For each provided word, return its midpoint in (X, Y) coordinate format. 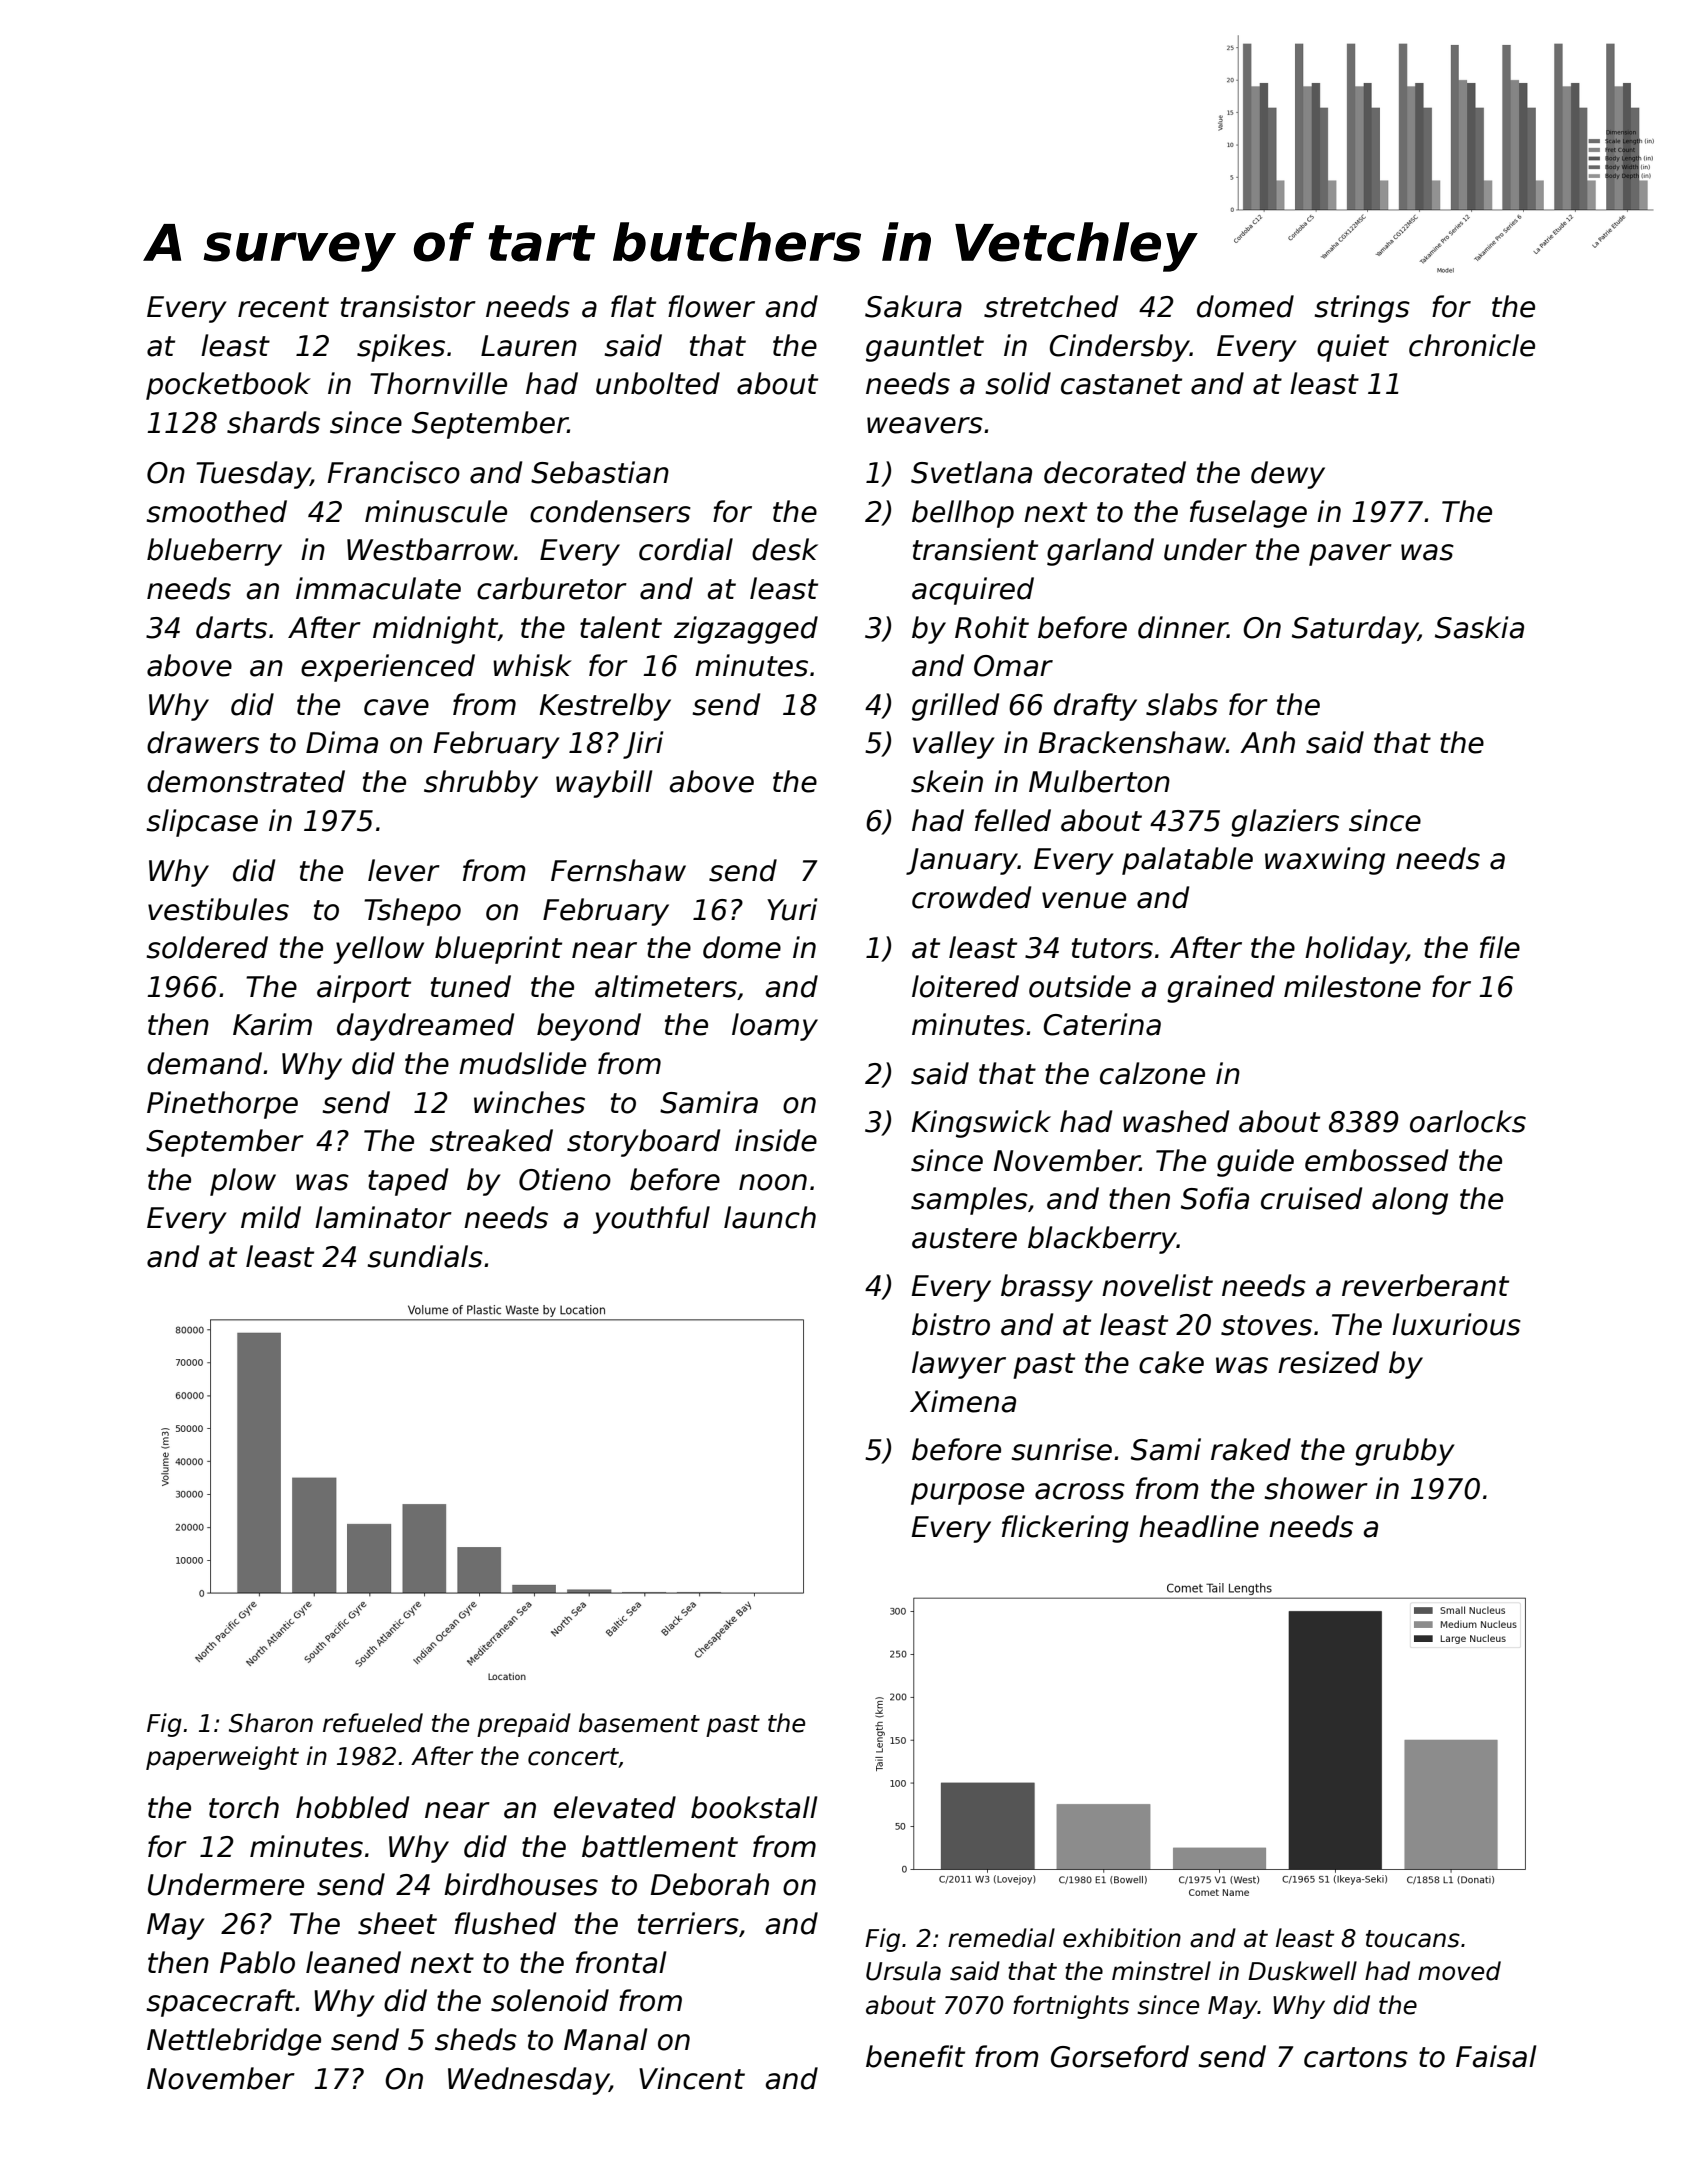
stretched (1051, 306)
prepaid (524, 1725)
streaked (491, 1140)
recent (283, 307)
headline (1199, 1526)
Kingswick (981, 1124)
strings (1362, 309)
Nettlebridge (234, 2042)
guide (1255, 1163)
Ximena (963, 1401)
